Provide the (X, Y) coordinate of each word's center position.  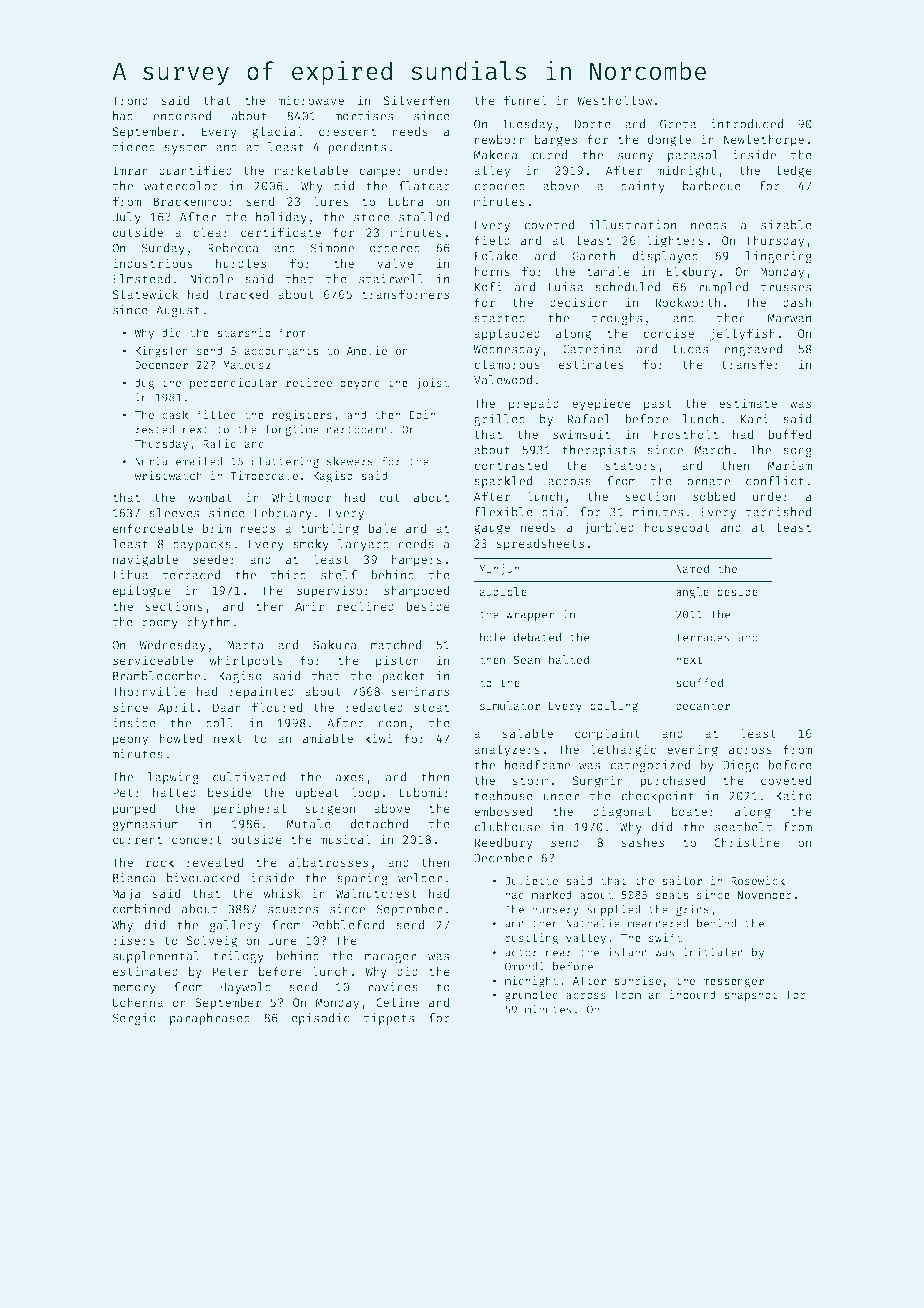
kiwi (379, 738)
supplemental (156, 957)
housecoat (677, 527)
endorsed (182, 116)
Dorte (593, 124)
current (137, 840)
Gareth (593, 256)
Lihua (130, 575)
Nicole (211, 279)
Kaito (794, 796)
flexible (504, 512)
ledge (794, 171)
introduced (747, 124)
